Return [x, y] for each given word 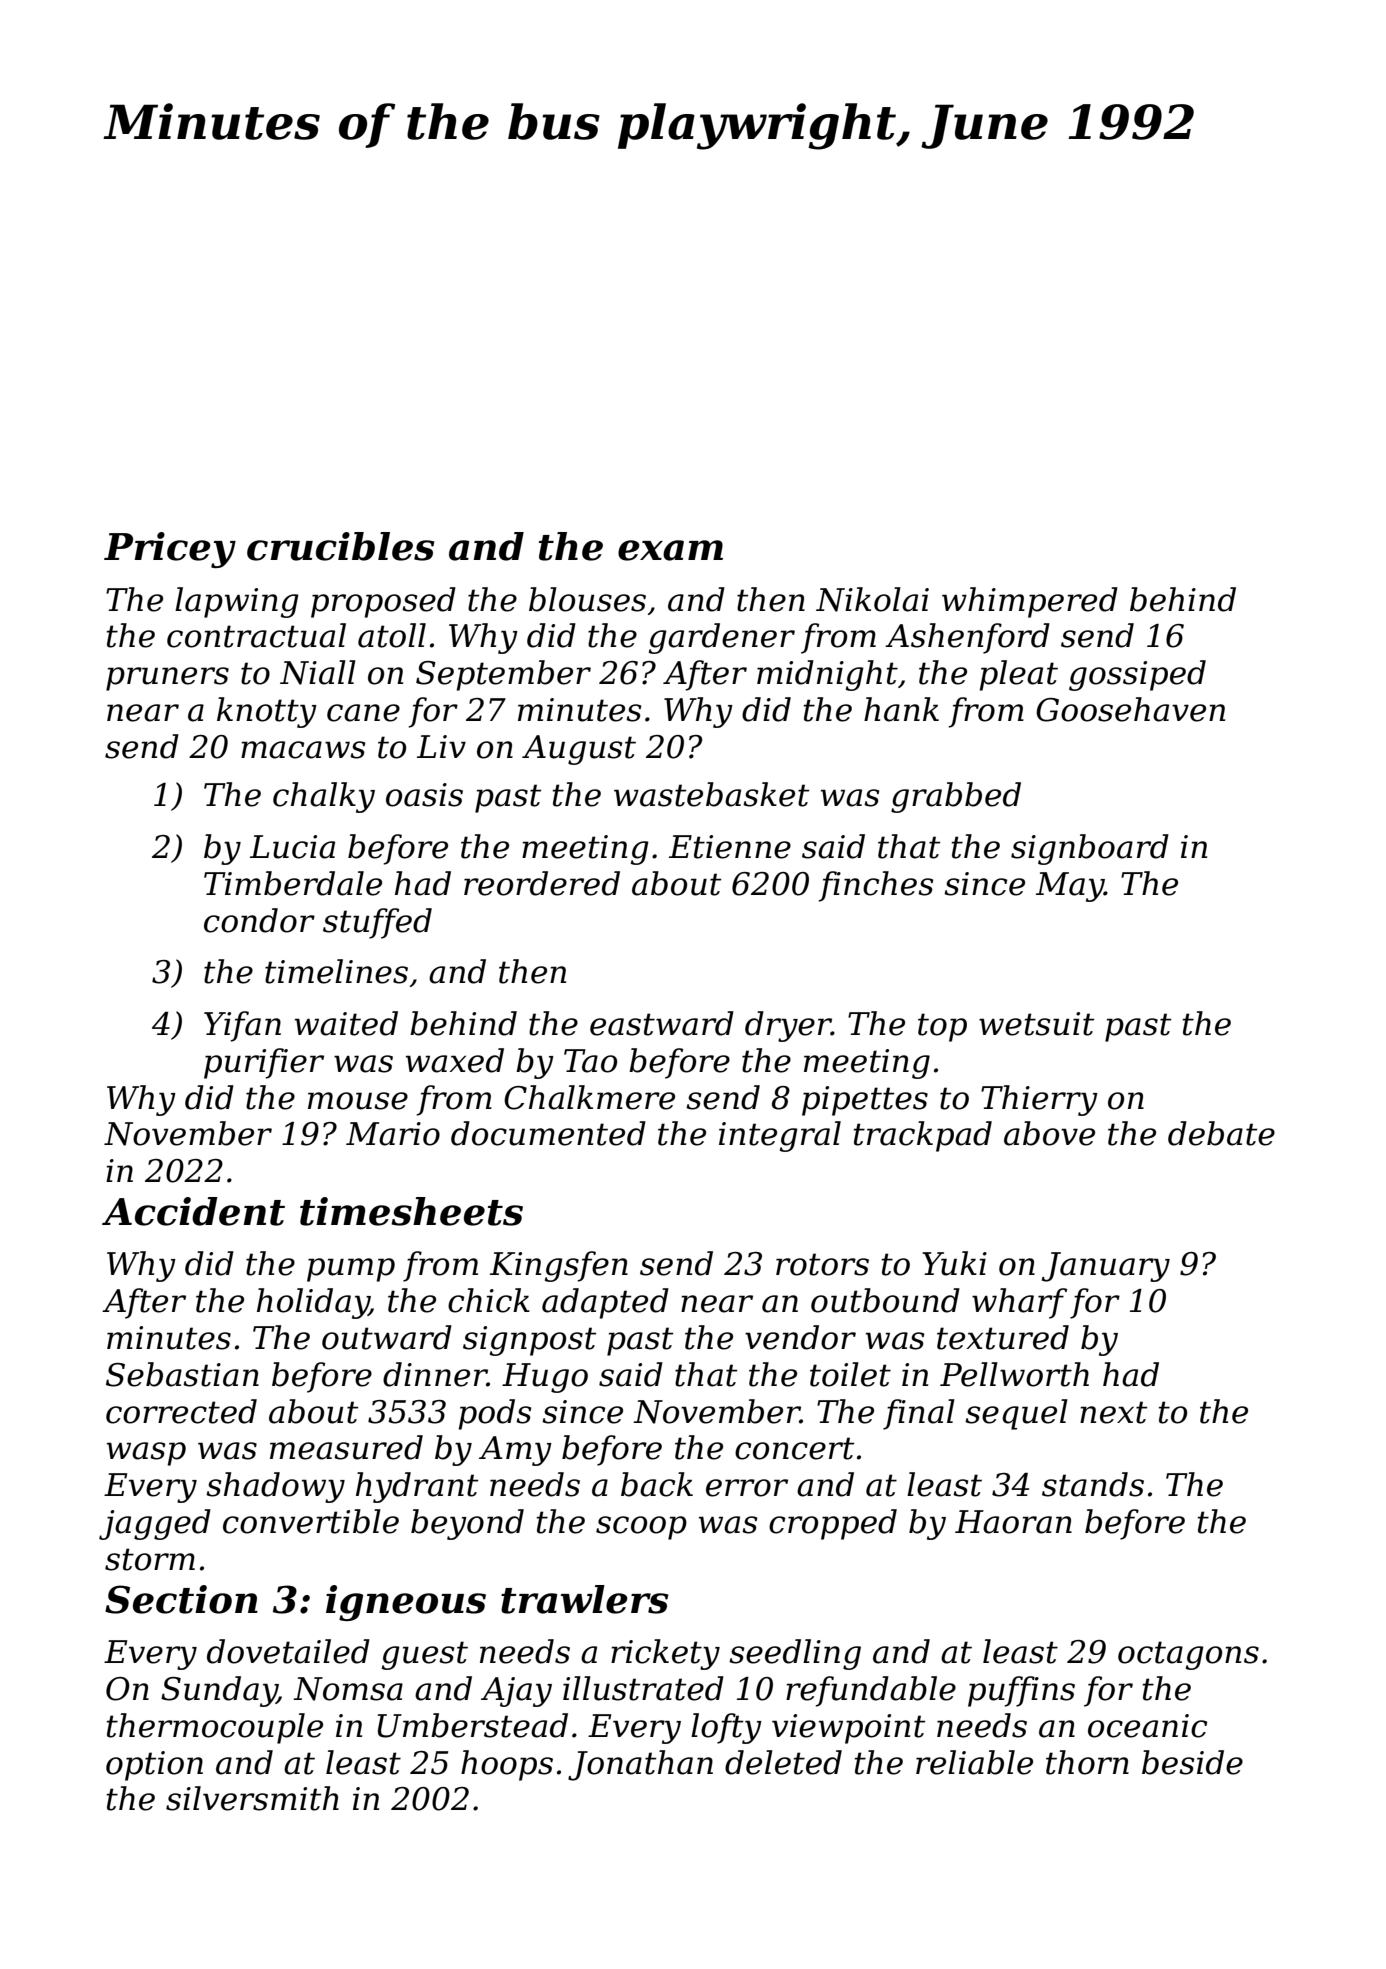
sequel [1016, 1414]
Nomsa [348, 1689]
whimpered [1030, 602]
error [747, 1488]
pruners [167, 679]
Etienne [730, 847]
